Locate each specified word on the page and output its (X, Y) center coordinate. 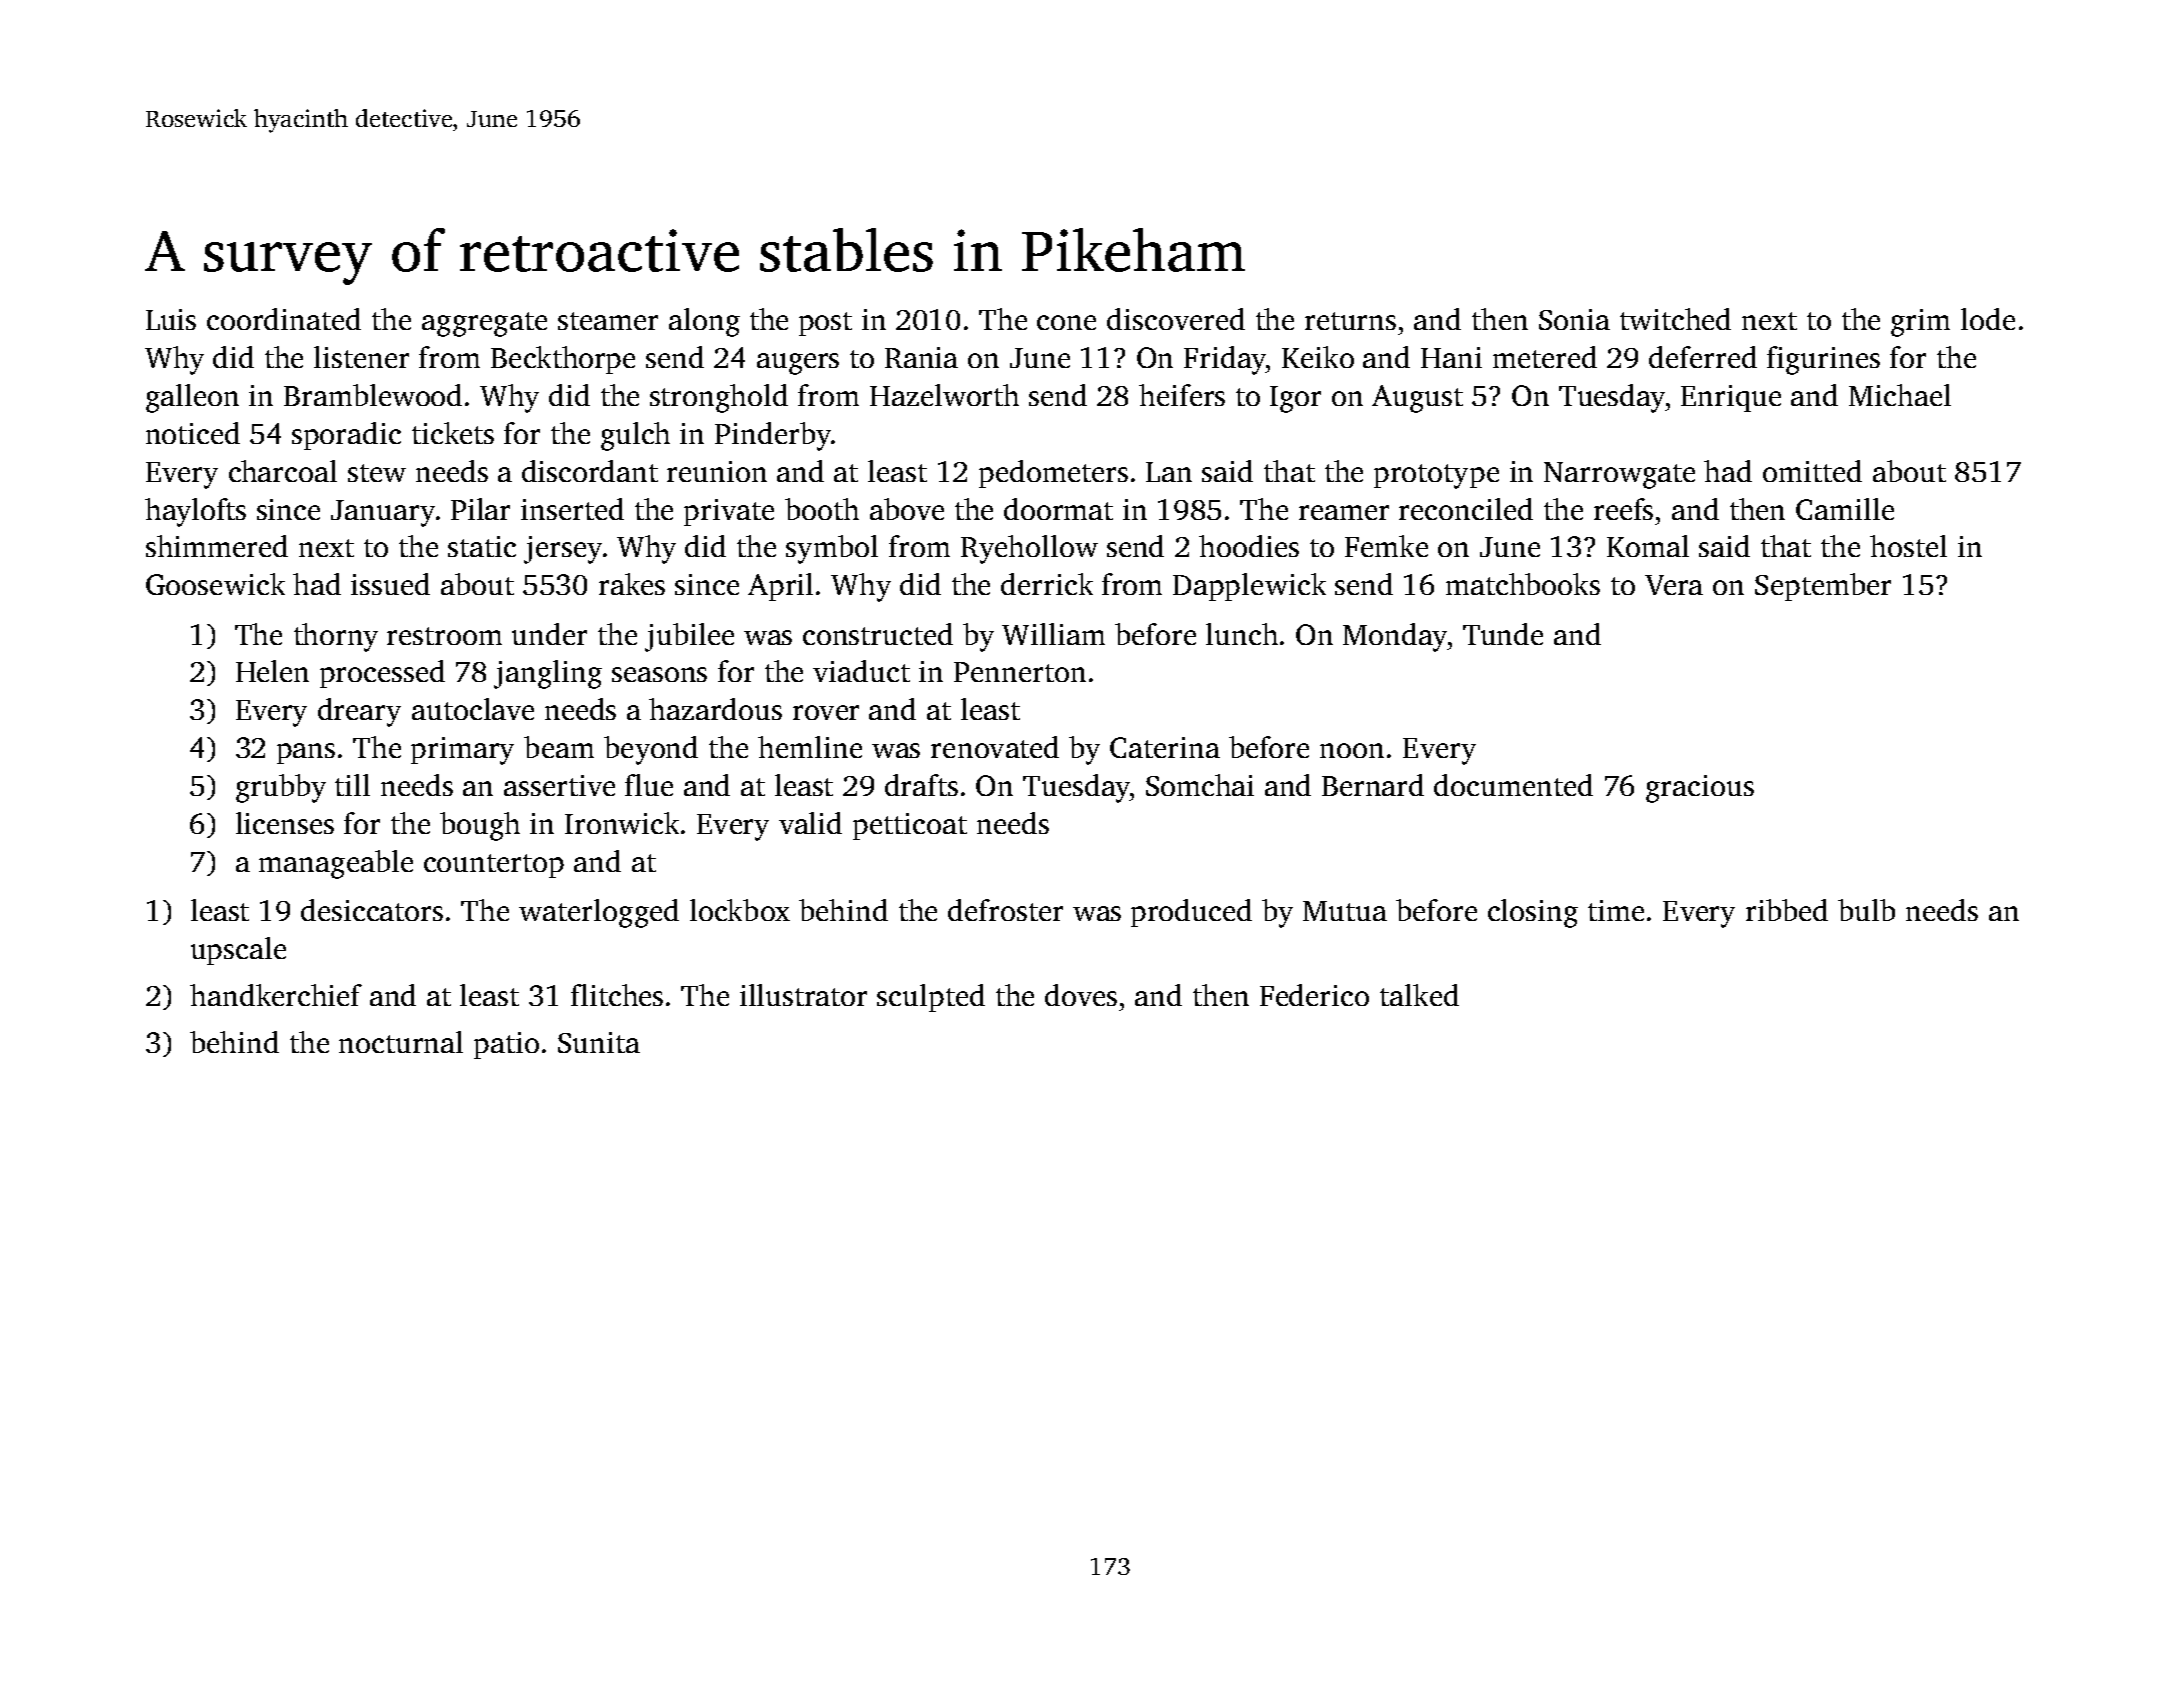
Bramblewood (373, 395)
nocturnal (401, 1042)
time (1616, 910)
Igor (1295, 399)
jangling (548, 674)
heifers (1182, 395)
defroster (1005, 910)
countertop (494, 866)
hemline (810, 747)
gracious (1700, 789)
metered (1545, 357)
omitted (1812, 471)
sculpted (931, 998)
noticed (193, 433)
